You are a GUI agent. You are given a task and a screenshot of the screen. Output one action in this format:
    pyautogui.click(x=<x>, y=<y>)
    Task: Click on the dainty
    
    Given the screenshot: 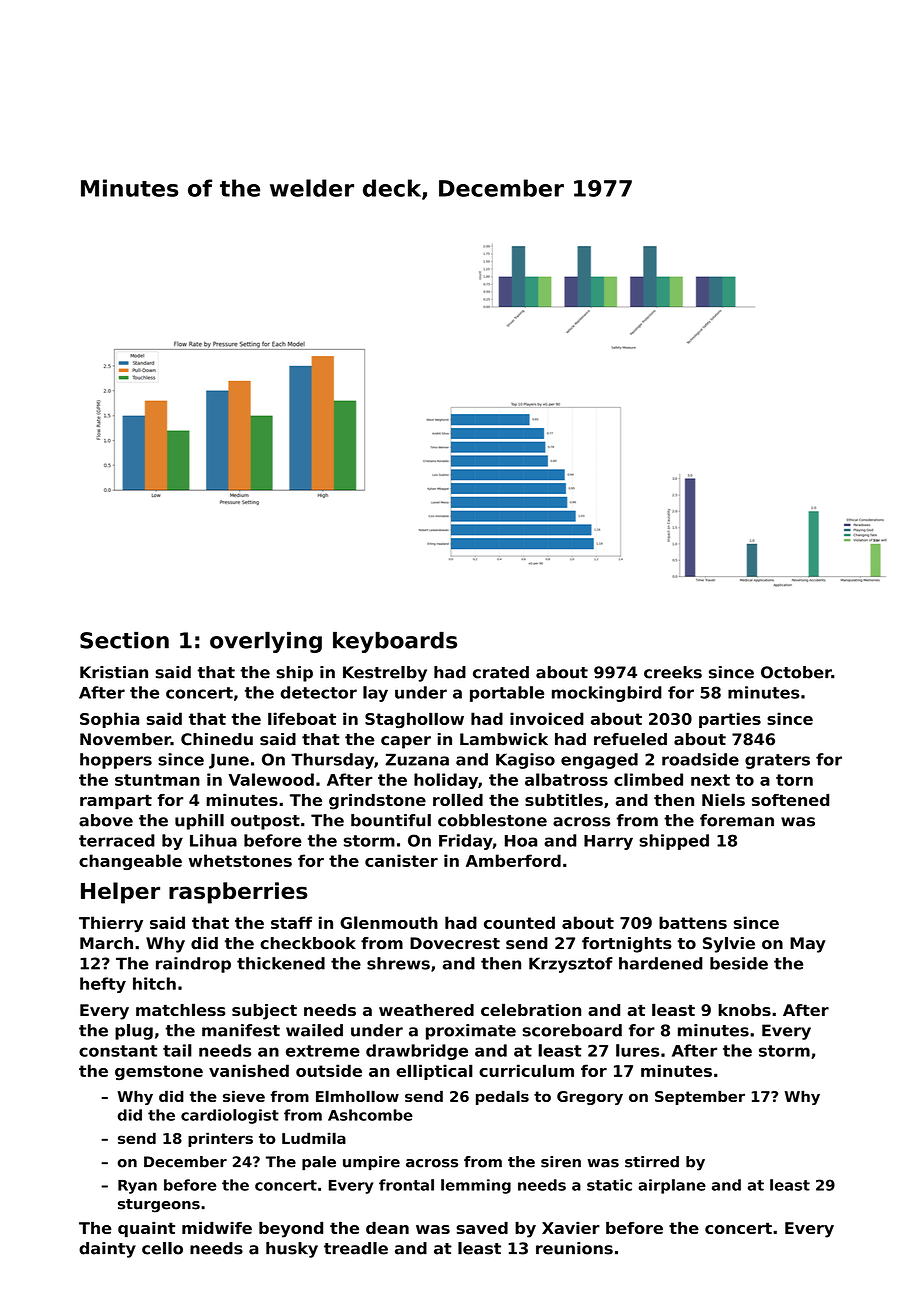 What is the action you would take?
    pyautogui.click(x=107, y=1250)
